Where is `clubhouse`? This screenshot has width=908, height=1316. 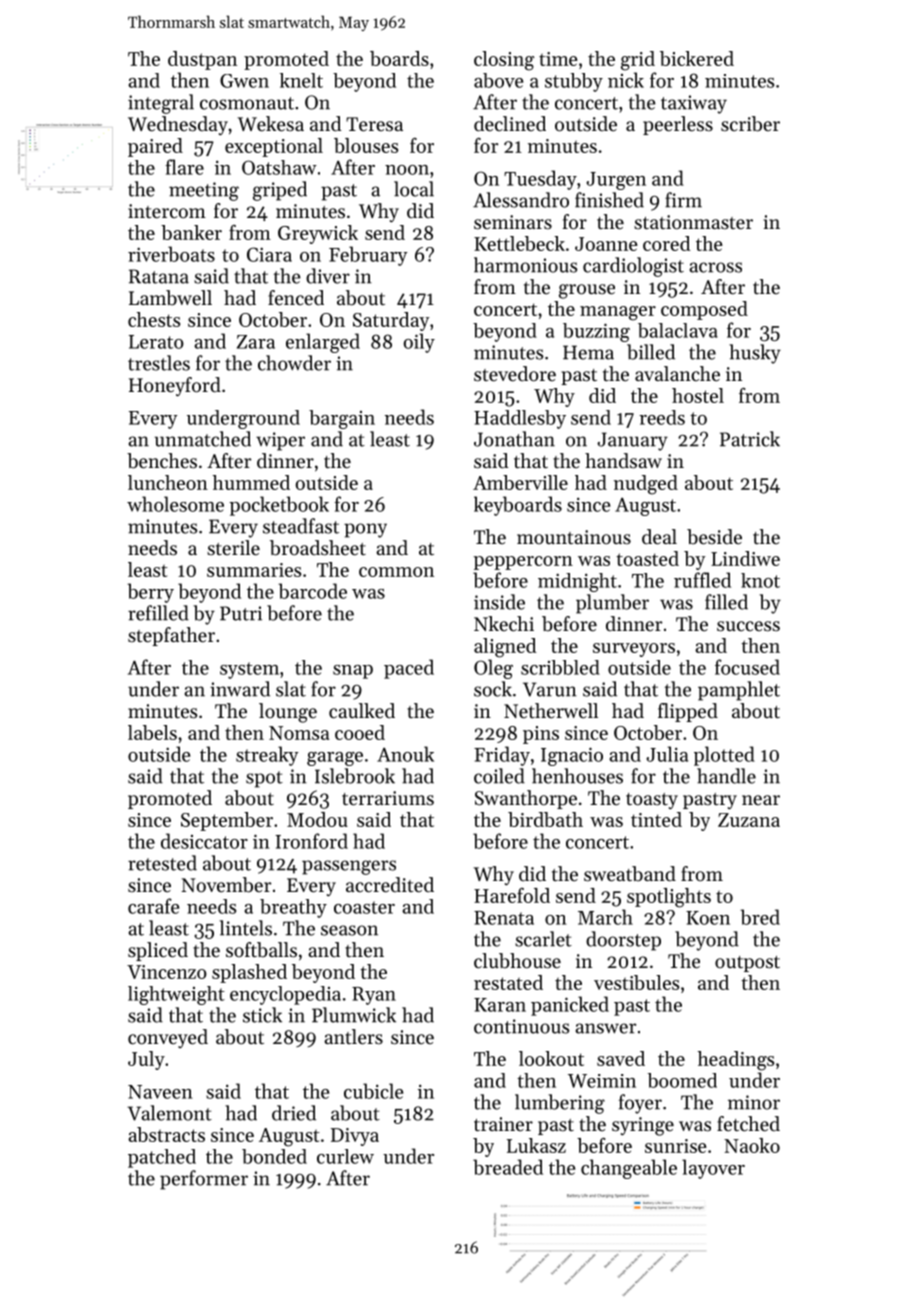 clubhouse is located at coordinates (517, 961).
